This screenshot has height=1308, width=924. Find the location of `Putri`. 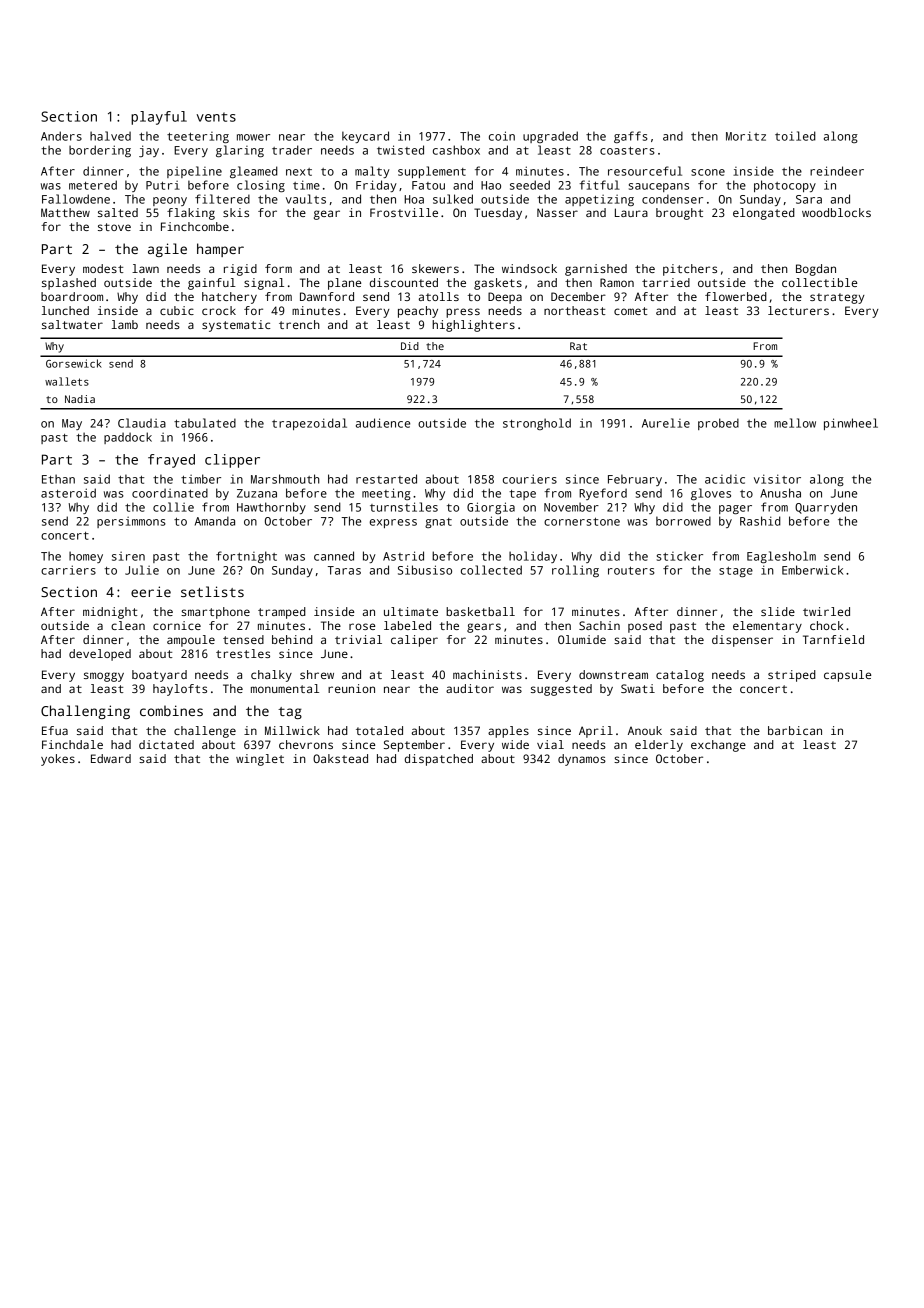

Putri is located at coordinates (163, 185).
